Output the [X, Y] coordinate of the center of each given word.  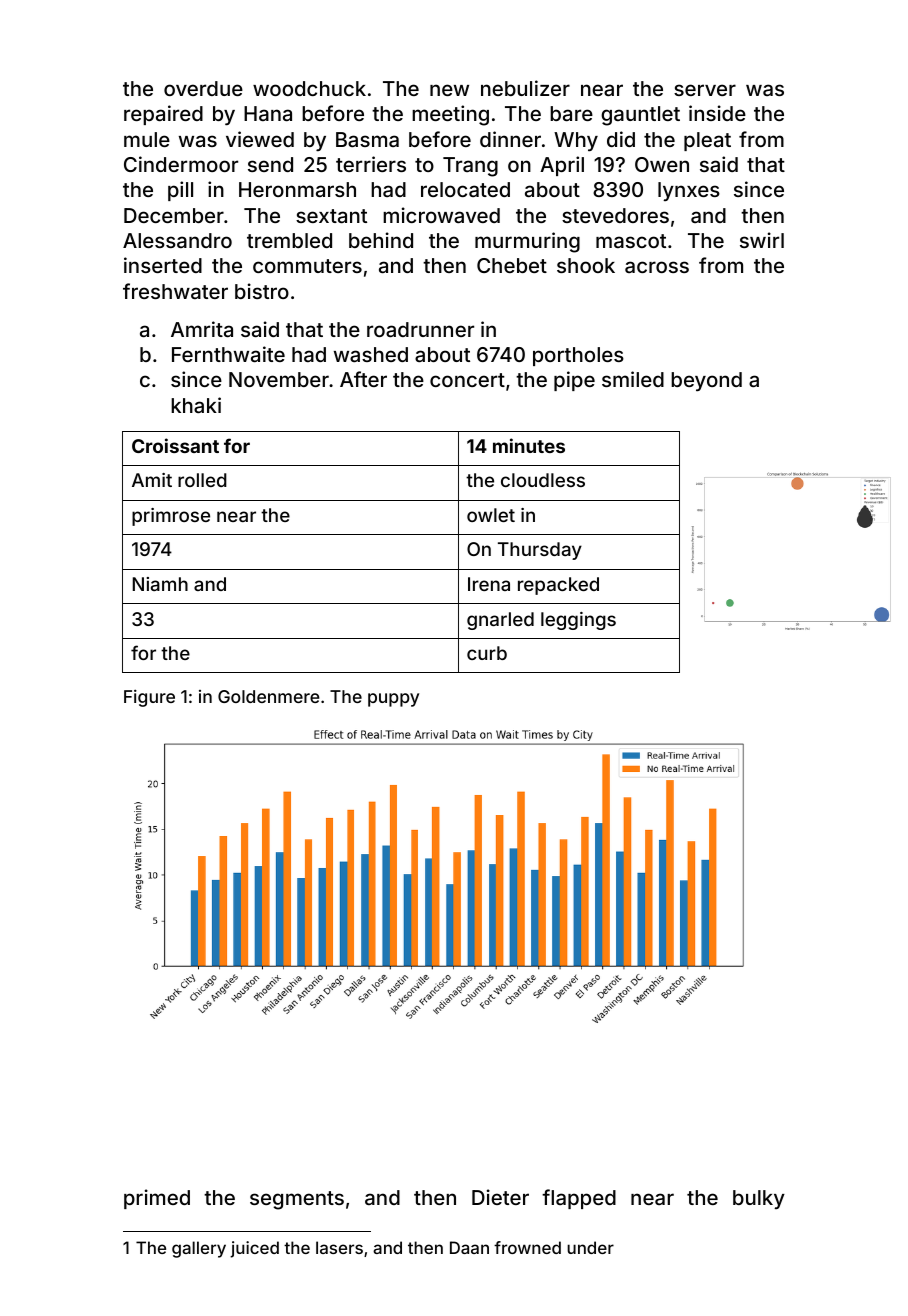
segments [297, 1200]
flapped [579, 1199]
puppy [393, 700]
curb [487, 653]
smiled [633, 379]
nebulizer [525, 88]
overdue [203, 88]
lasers [339, 1247]
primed [157, 1199]
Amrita [202, 329]
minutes [529, 445]
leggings [578, 621]
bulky [759, 1199]
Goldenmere [269, 696]
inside [717, 113]
